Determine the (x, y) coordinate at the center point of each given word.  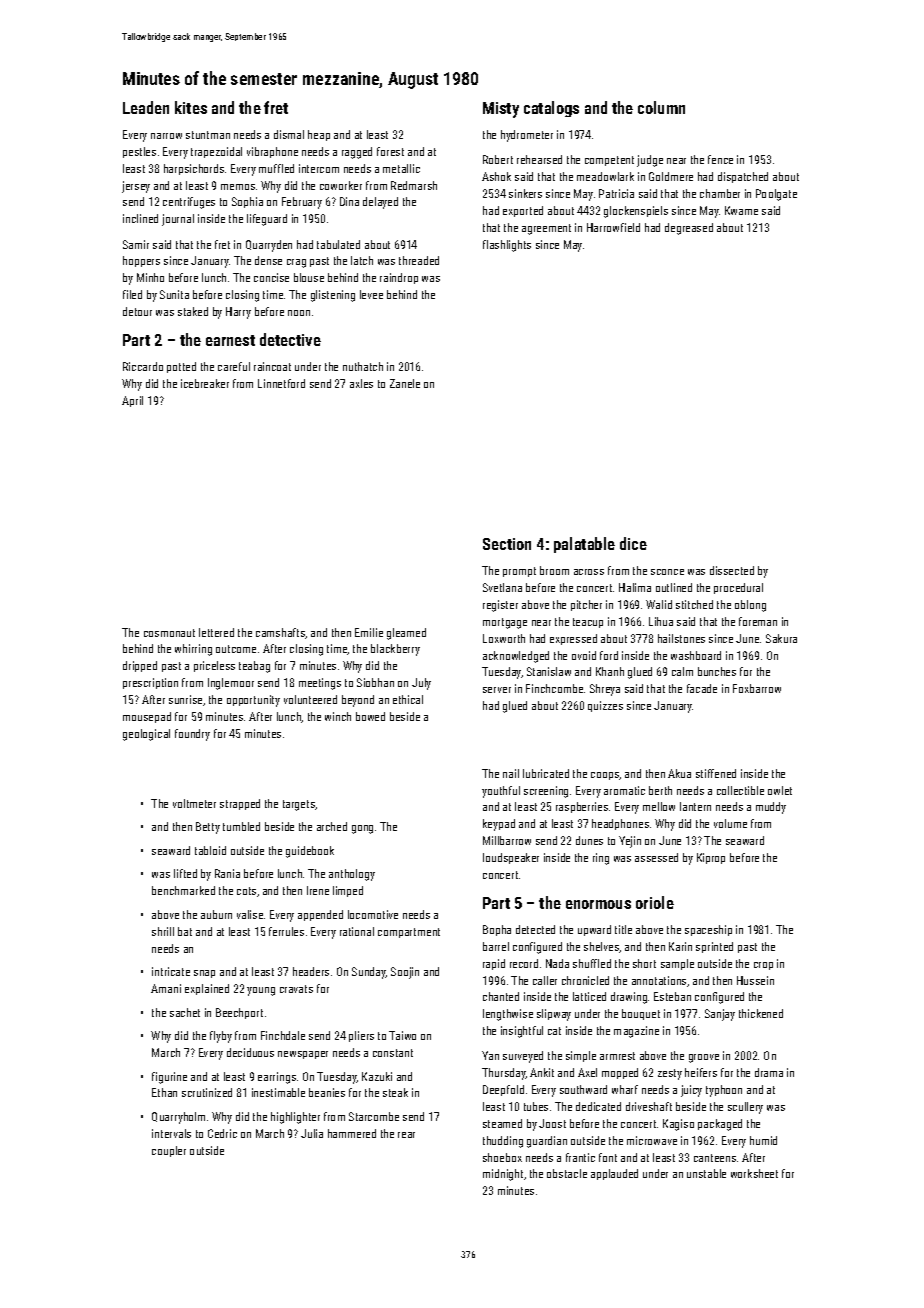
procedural (738, 588)
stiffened (716, 773)
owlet (780, 790)
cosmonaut (169, 633)
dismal (289, 134)
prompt (519, 572)
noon (299, 313)
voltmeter (194, 803)
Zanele (405, 383)
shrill (163, 931)
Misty (501, 110)
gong (362, 829)
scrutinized (207, 1092)
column (661, 107)
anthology (352, 875)
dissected (732, 570)
